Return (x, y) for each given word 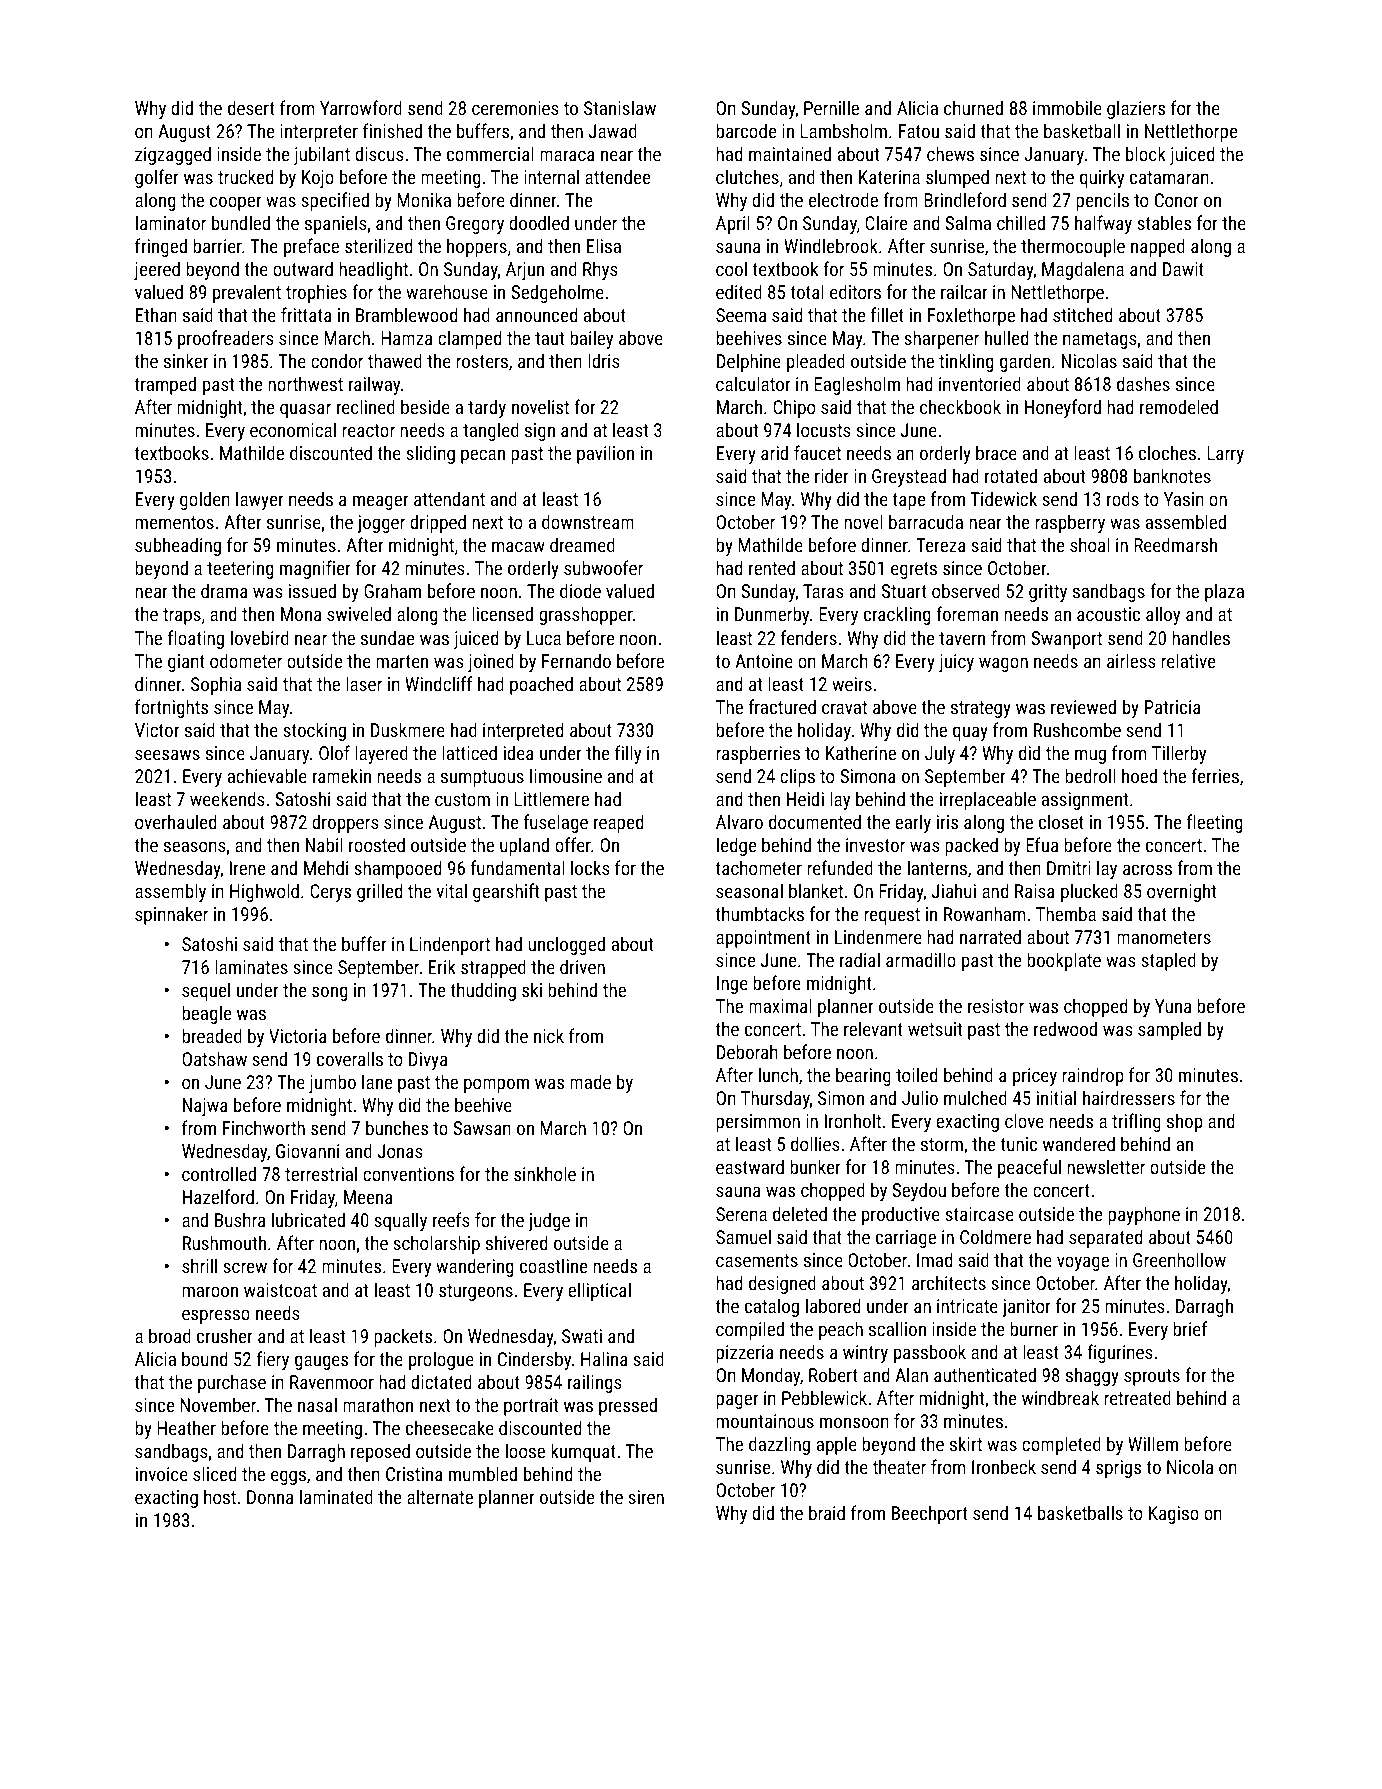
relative (1188, 660)
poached (541, 685)
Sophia (216, 685)
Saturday (1000, 270)
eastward (750, 1166)
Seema (741, 315)
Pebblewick (824, 1397)
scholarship (436, 1244)
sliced (214, 1473)
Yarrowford (361, 107)
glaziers (1136, 109)
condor (337, 360)
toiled (916, 1074)
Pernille (831, 107)
